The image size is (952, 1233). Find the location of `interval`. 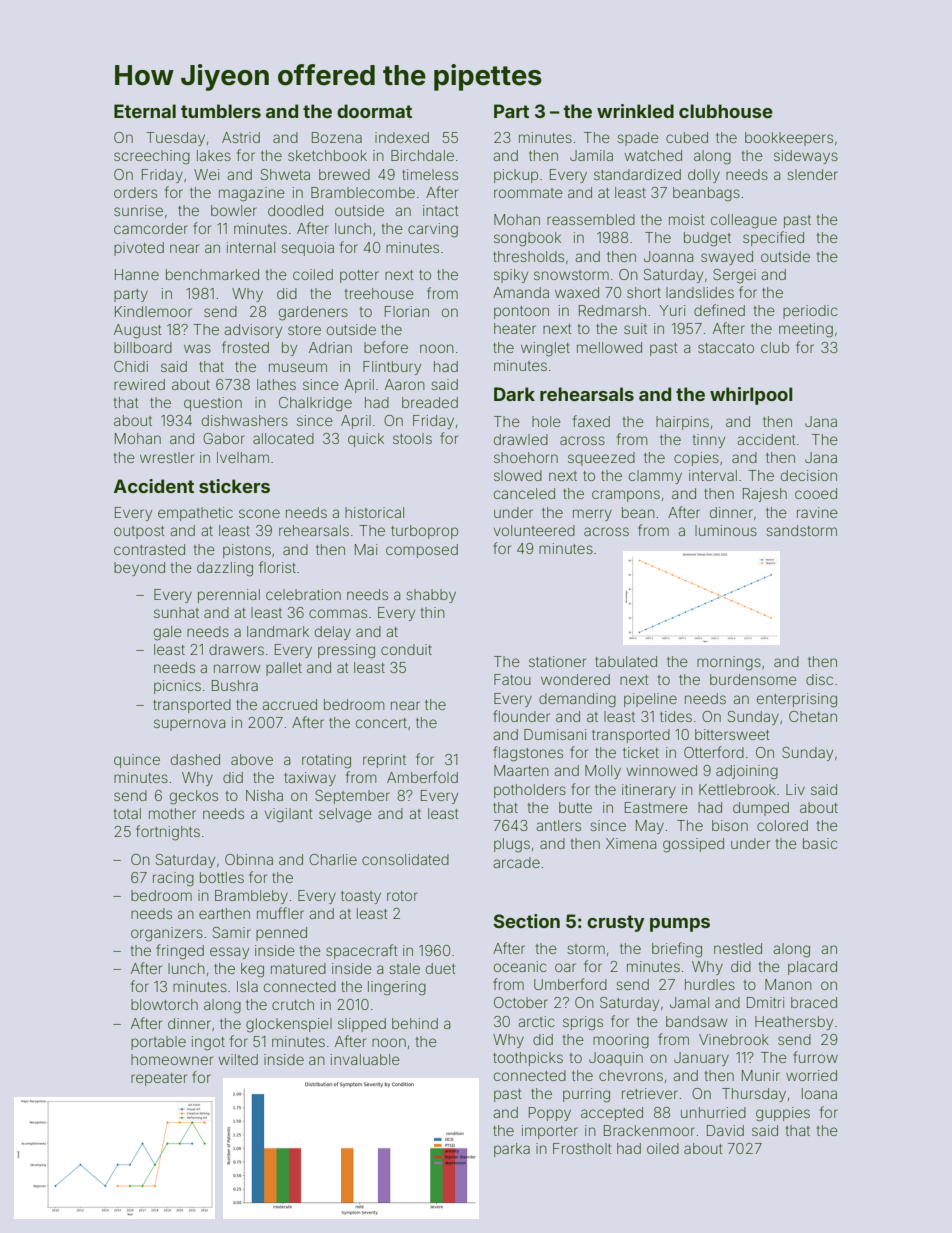

interval is located at coordinates (713, 475).
